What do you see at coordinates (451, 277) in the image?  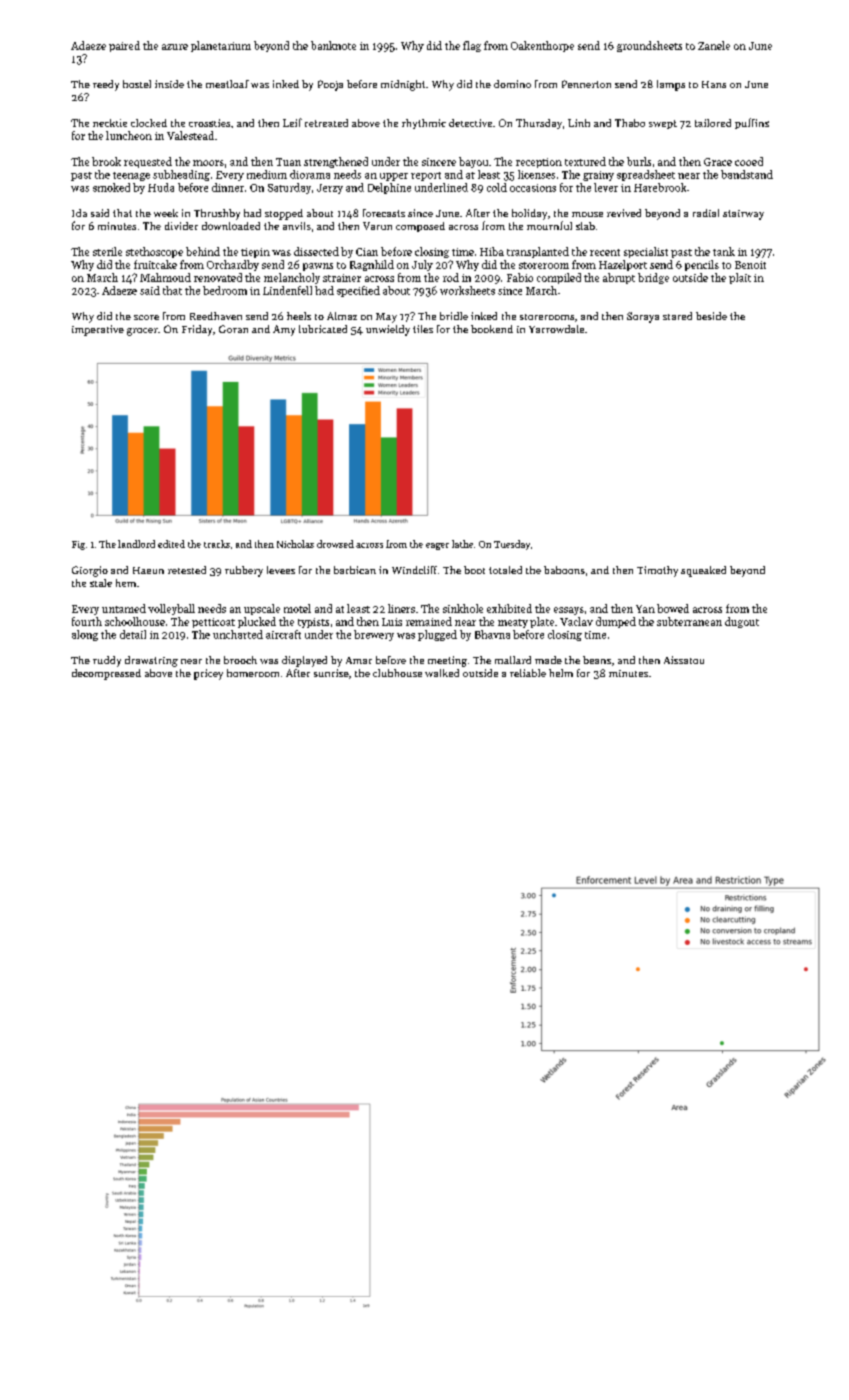 I see `rod` at bounding box center [451, 277].
